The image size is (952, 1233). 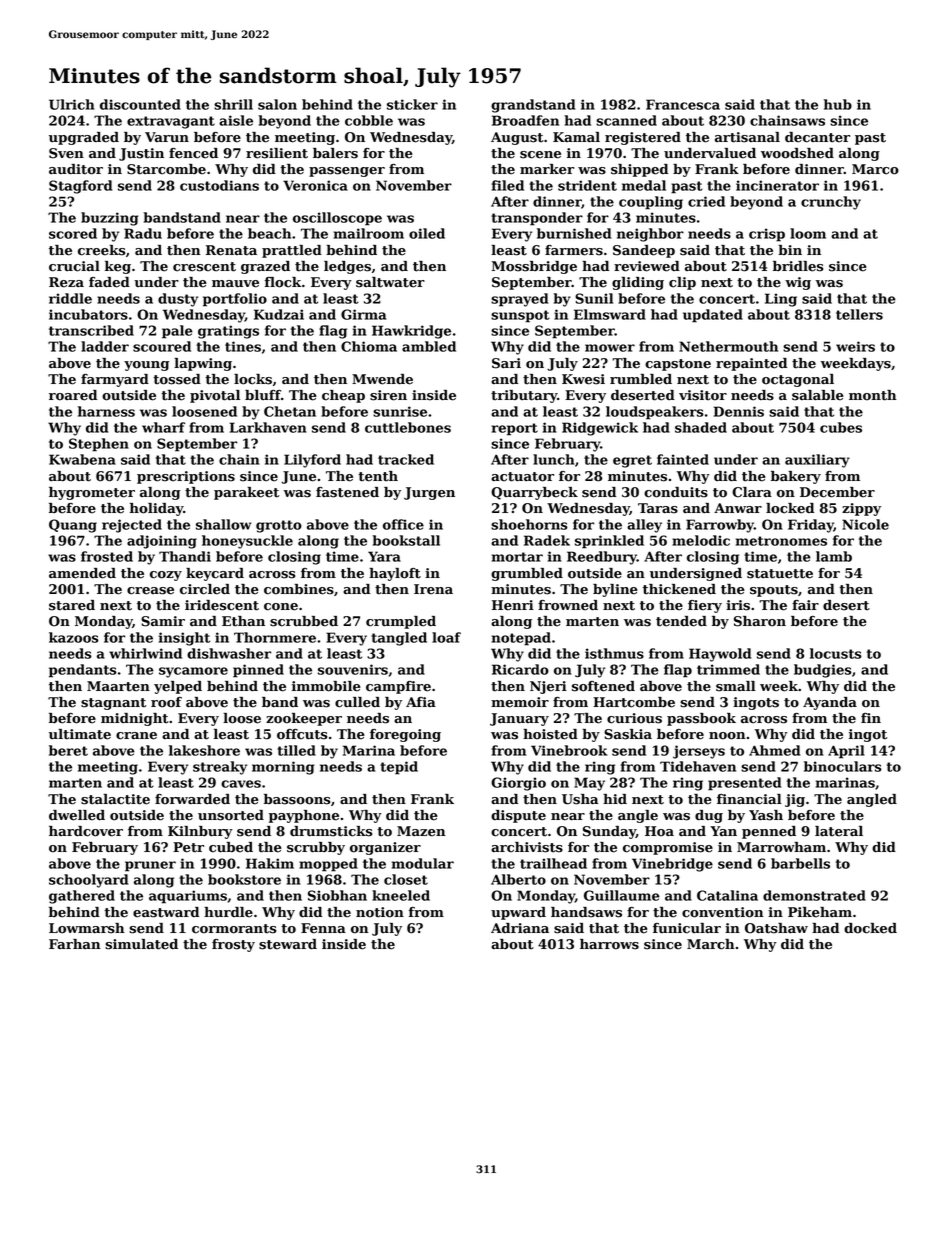 What do you see at coordinates (229, 653) in the screenshot?
I see `dishwasher` at bounding box center [229, 653].
